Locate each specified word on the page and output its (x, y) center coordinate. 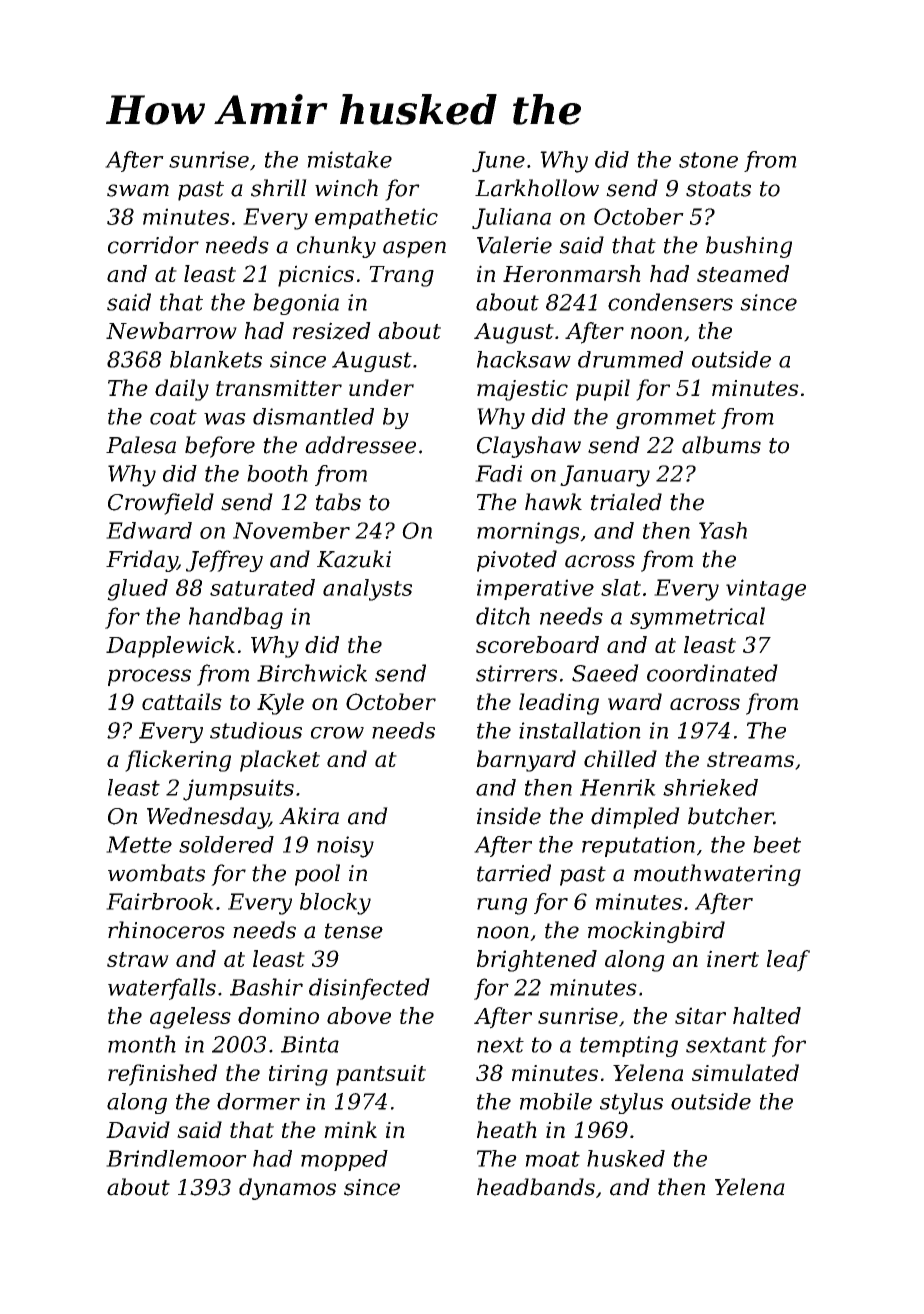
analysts (367, 590)
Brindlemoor (176, 1158)
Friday (141, 561)
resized (332, 331)
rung (502, 906)
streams (750, 759)
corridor (153, 245)
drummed (630, 359)
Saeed (605, 673)
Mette (139, 844)
